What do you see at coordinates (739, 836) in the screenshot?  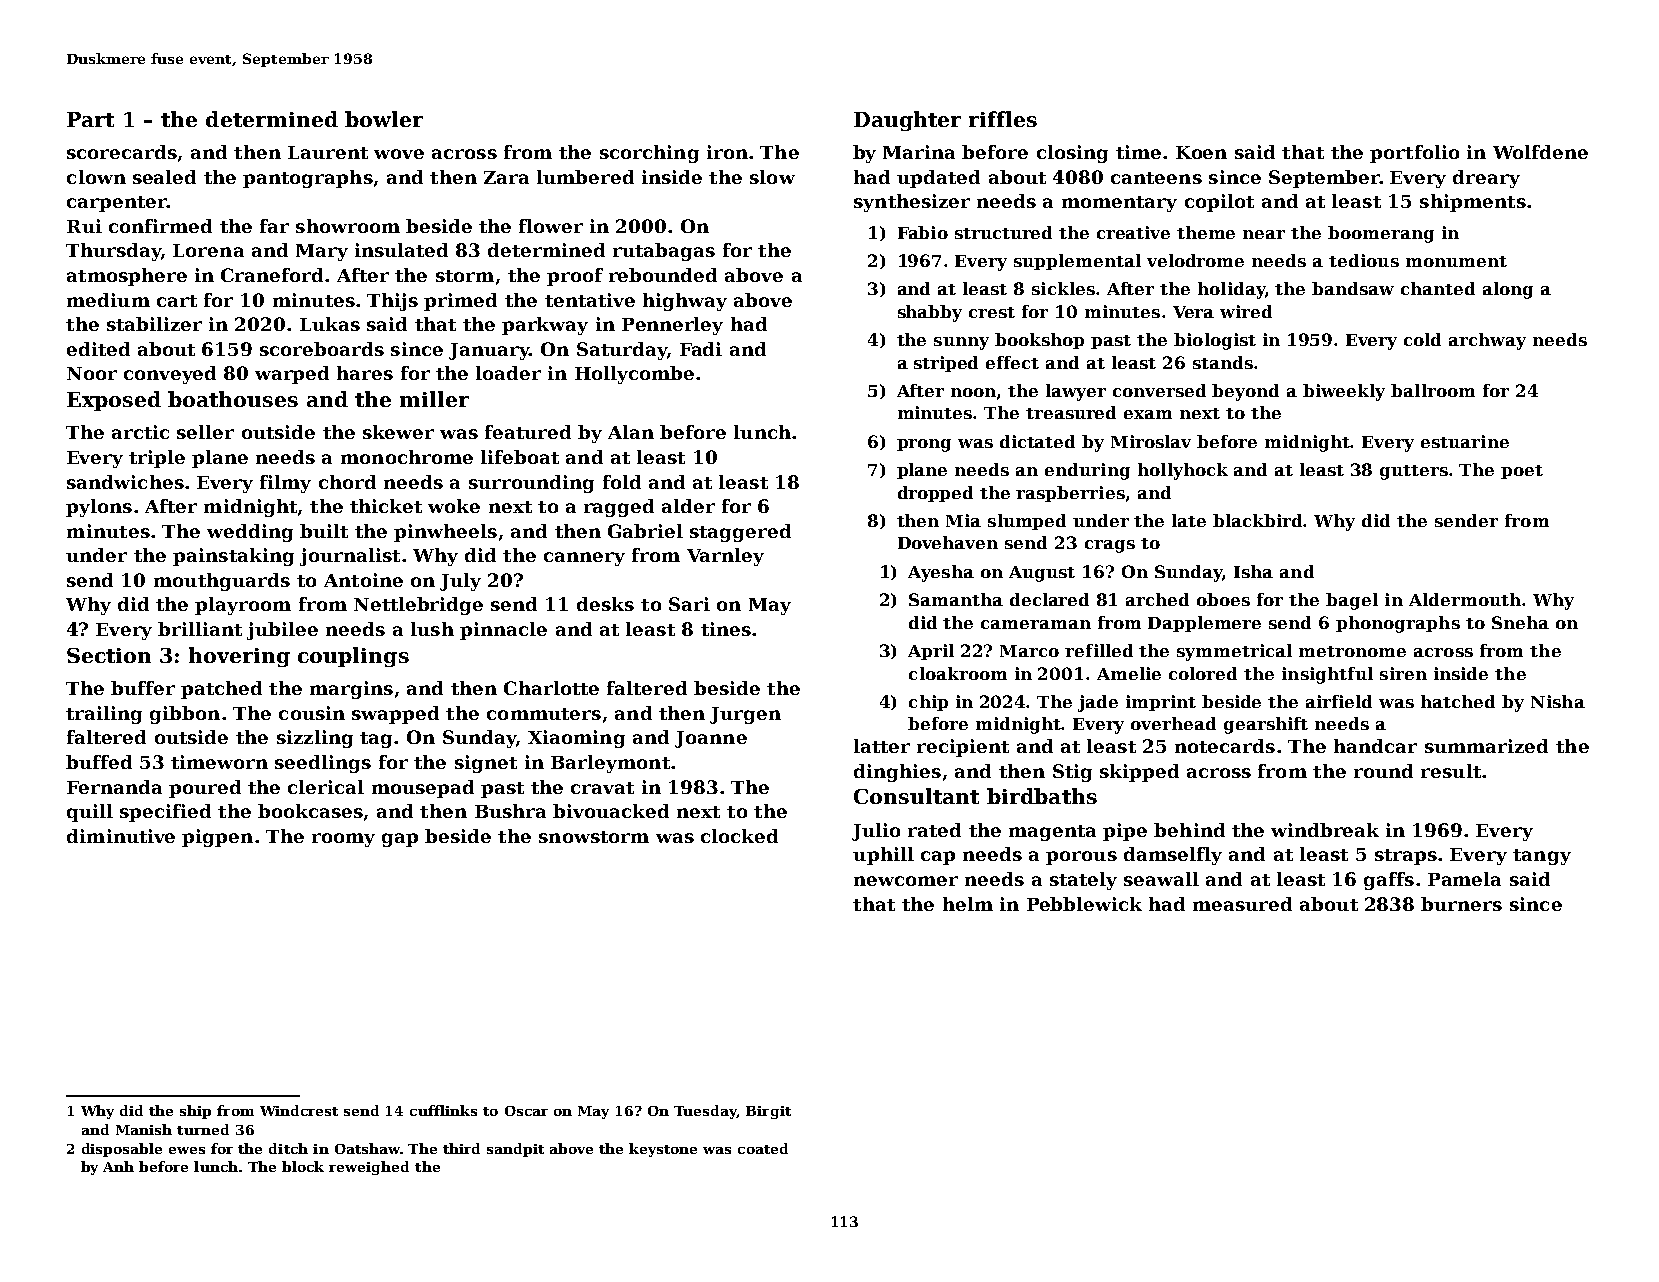 I see `clocked` at bounding box center [739, 836].
